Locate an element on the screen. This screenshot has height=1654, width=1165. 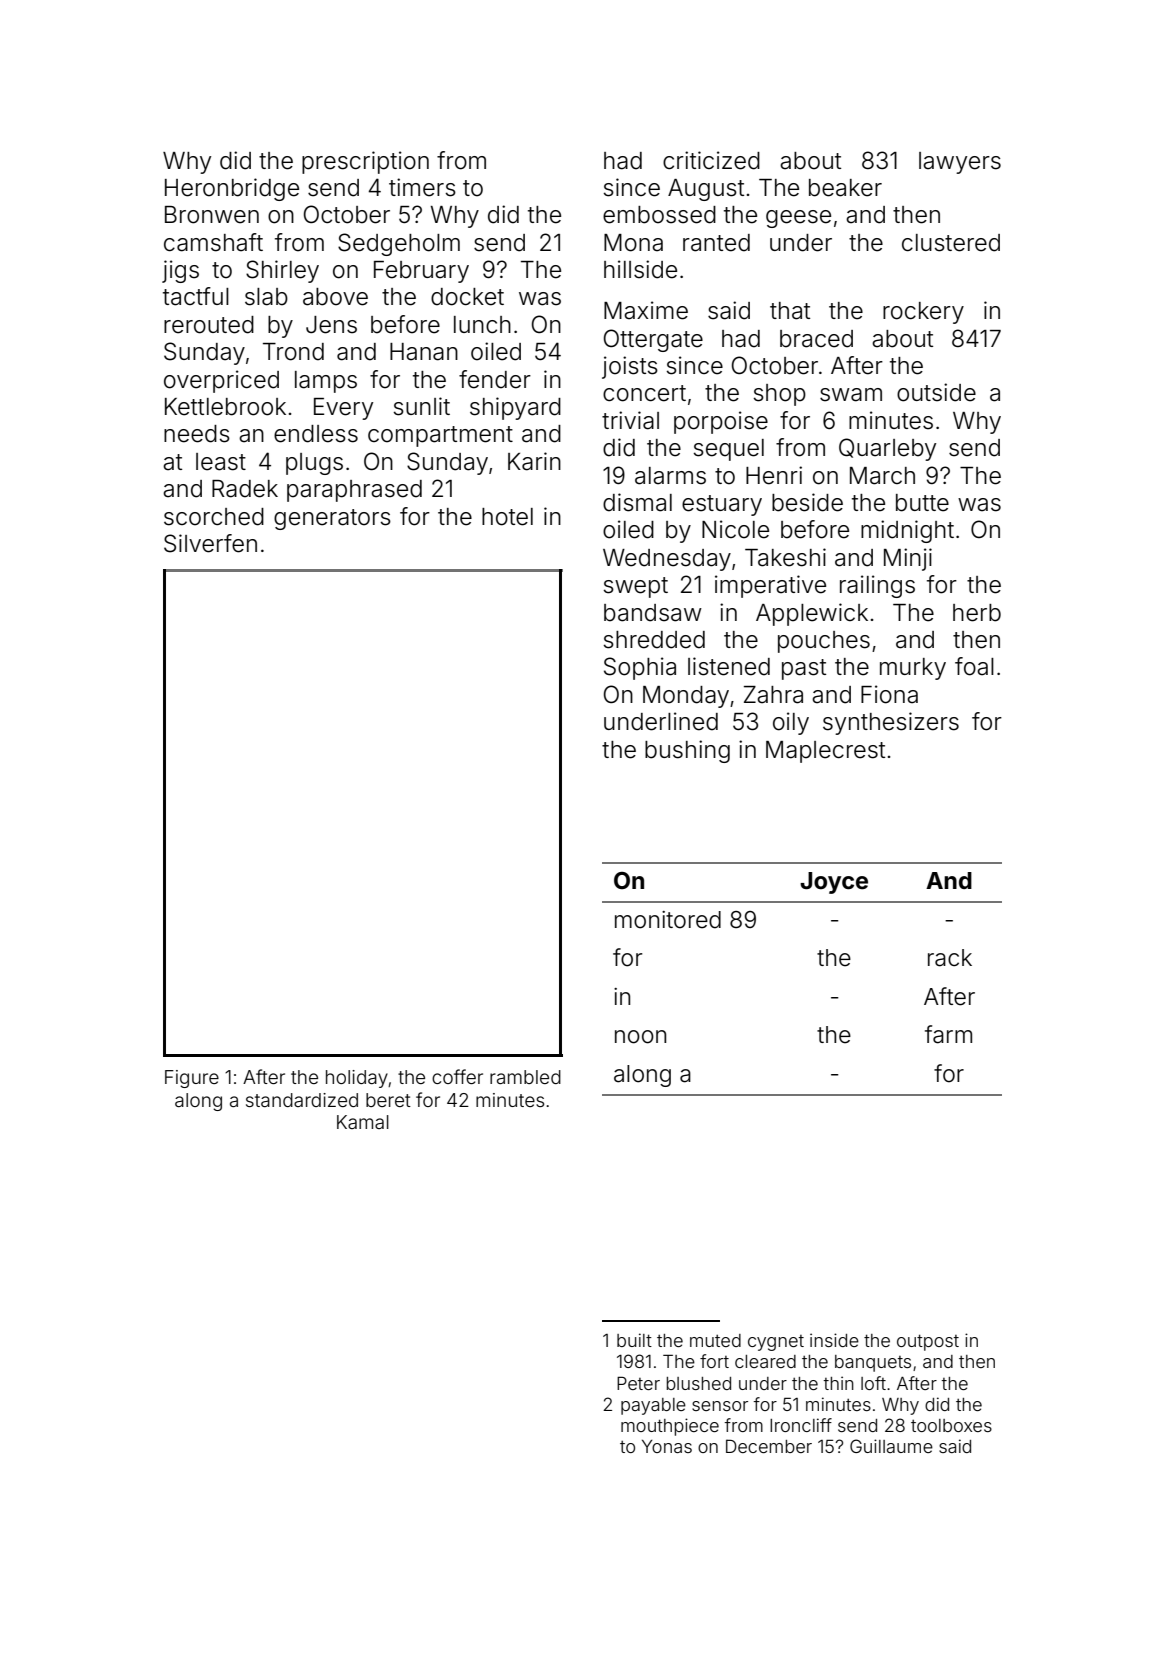
standardized is located at coordinates (302, 1100).
